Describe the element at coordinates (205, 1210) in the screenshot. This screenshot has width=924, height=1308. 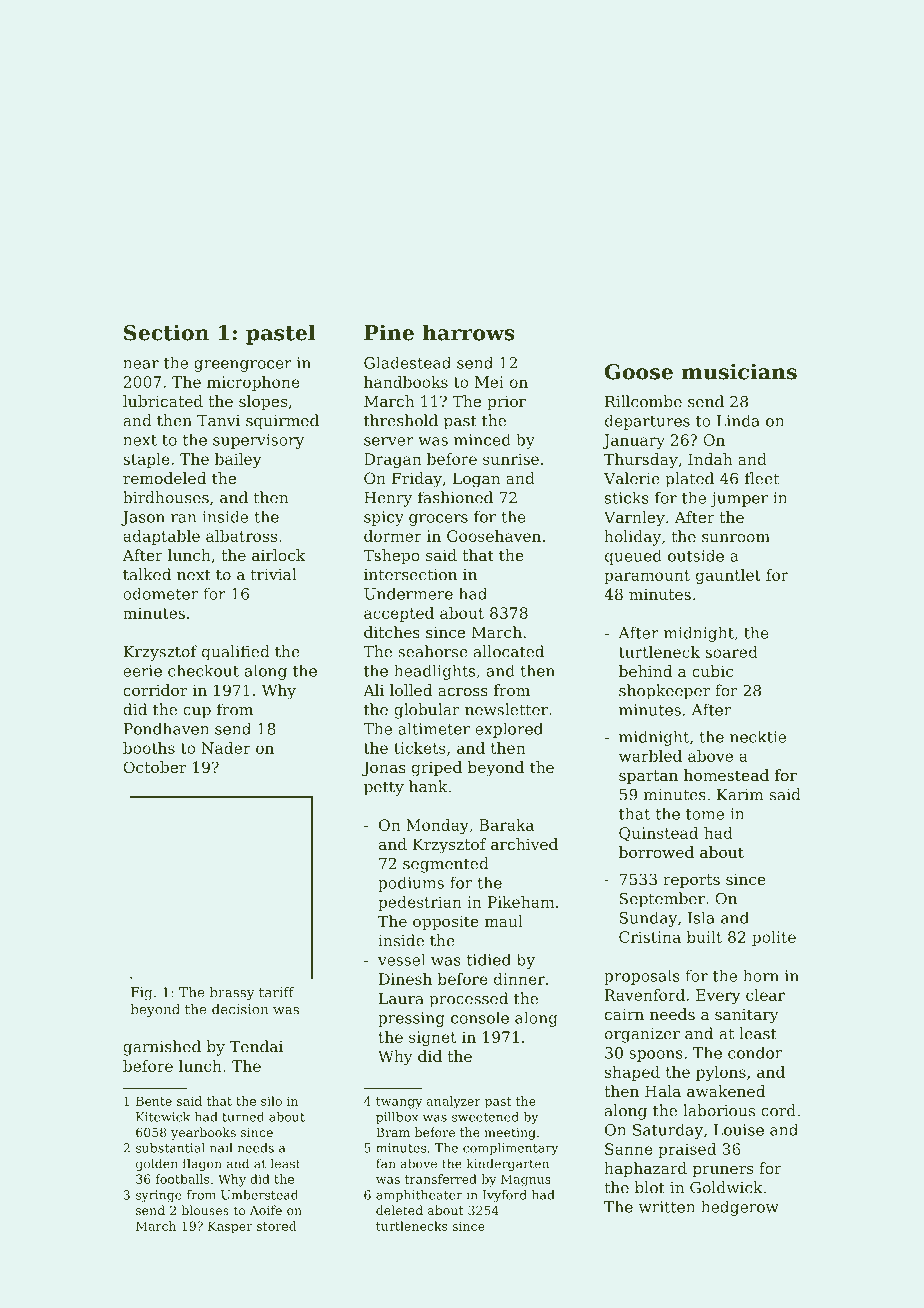
I see `blouses` at that location.
